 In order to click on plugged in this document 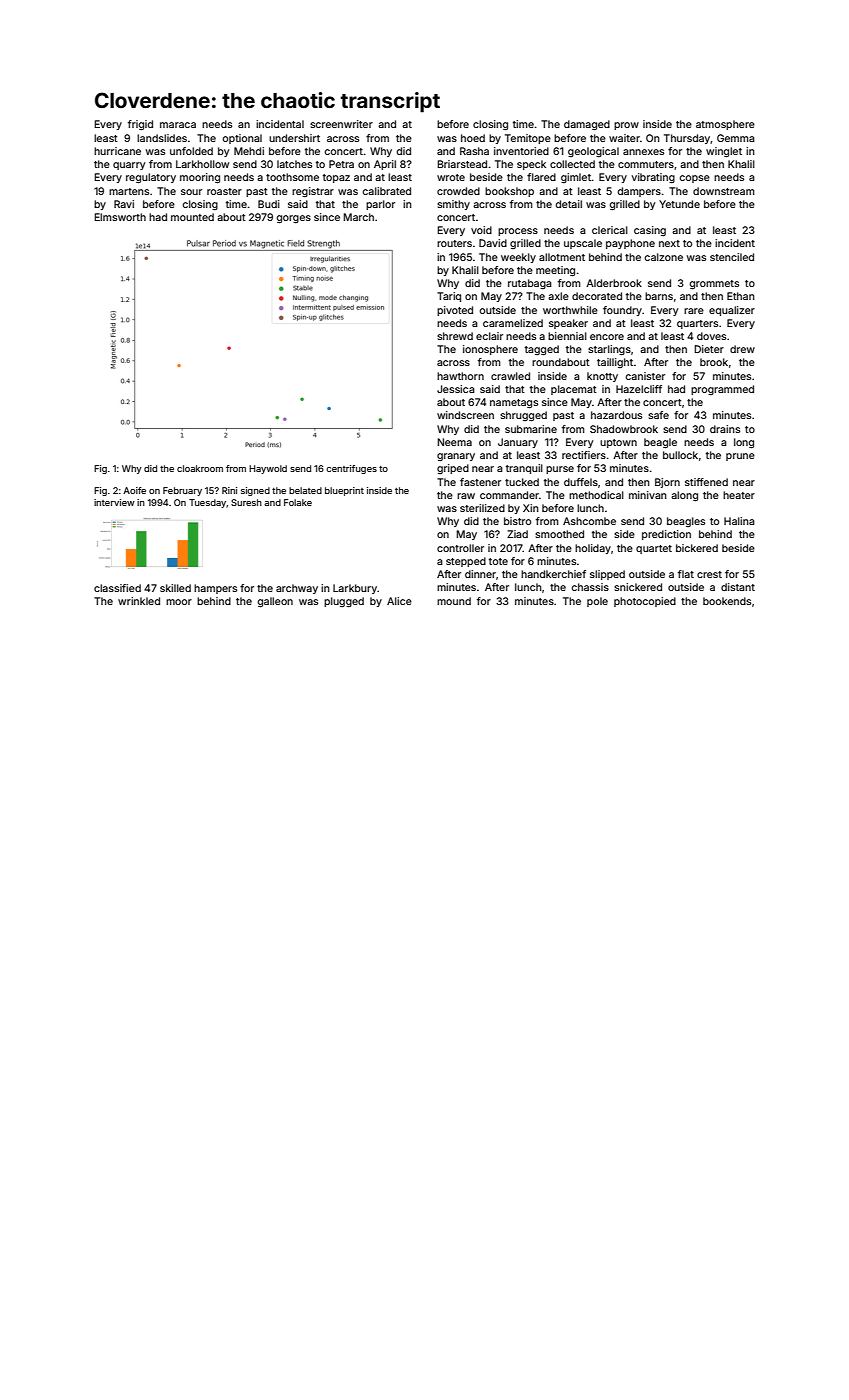, I will do `click(344, 602)`.
